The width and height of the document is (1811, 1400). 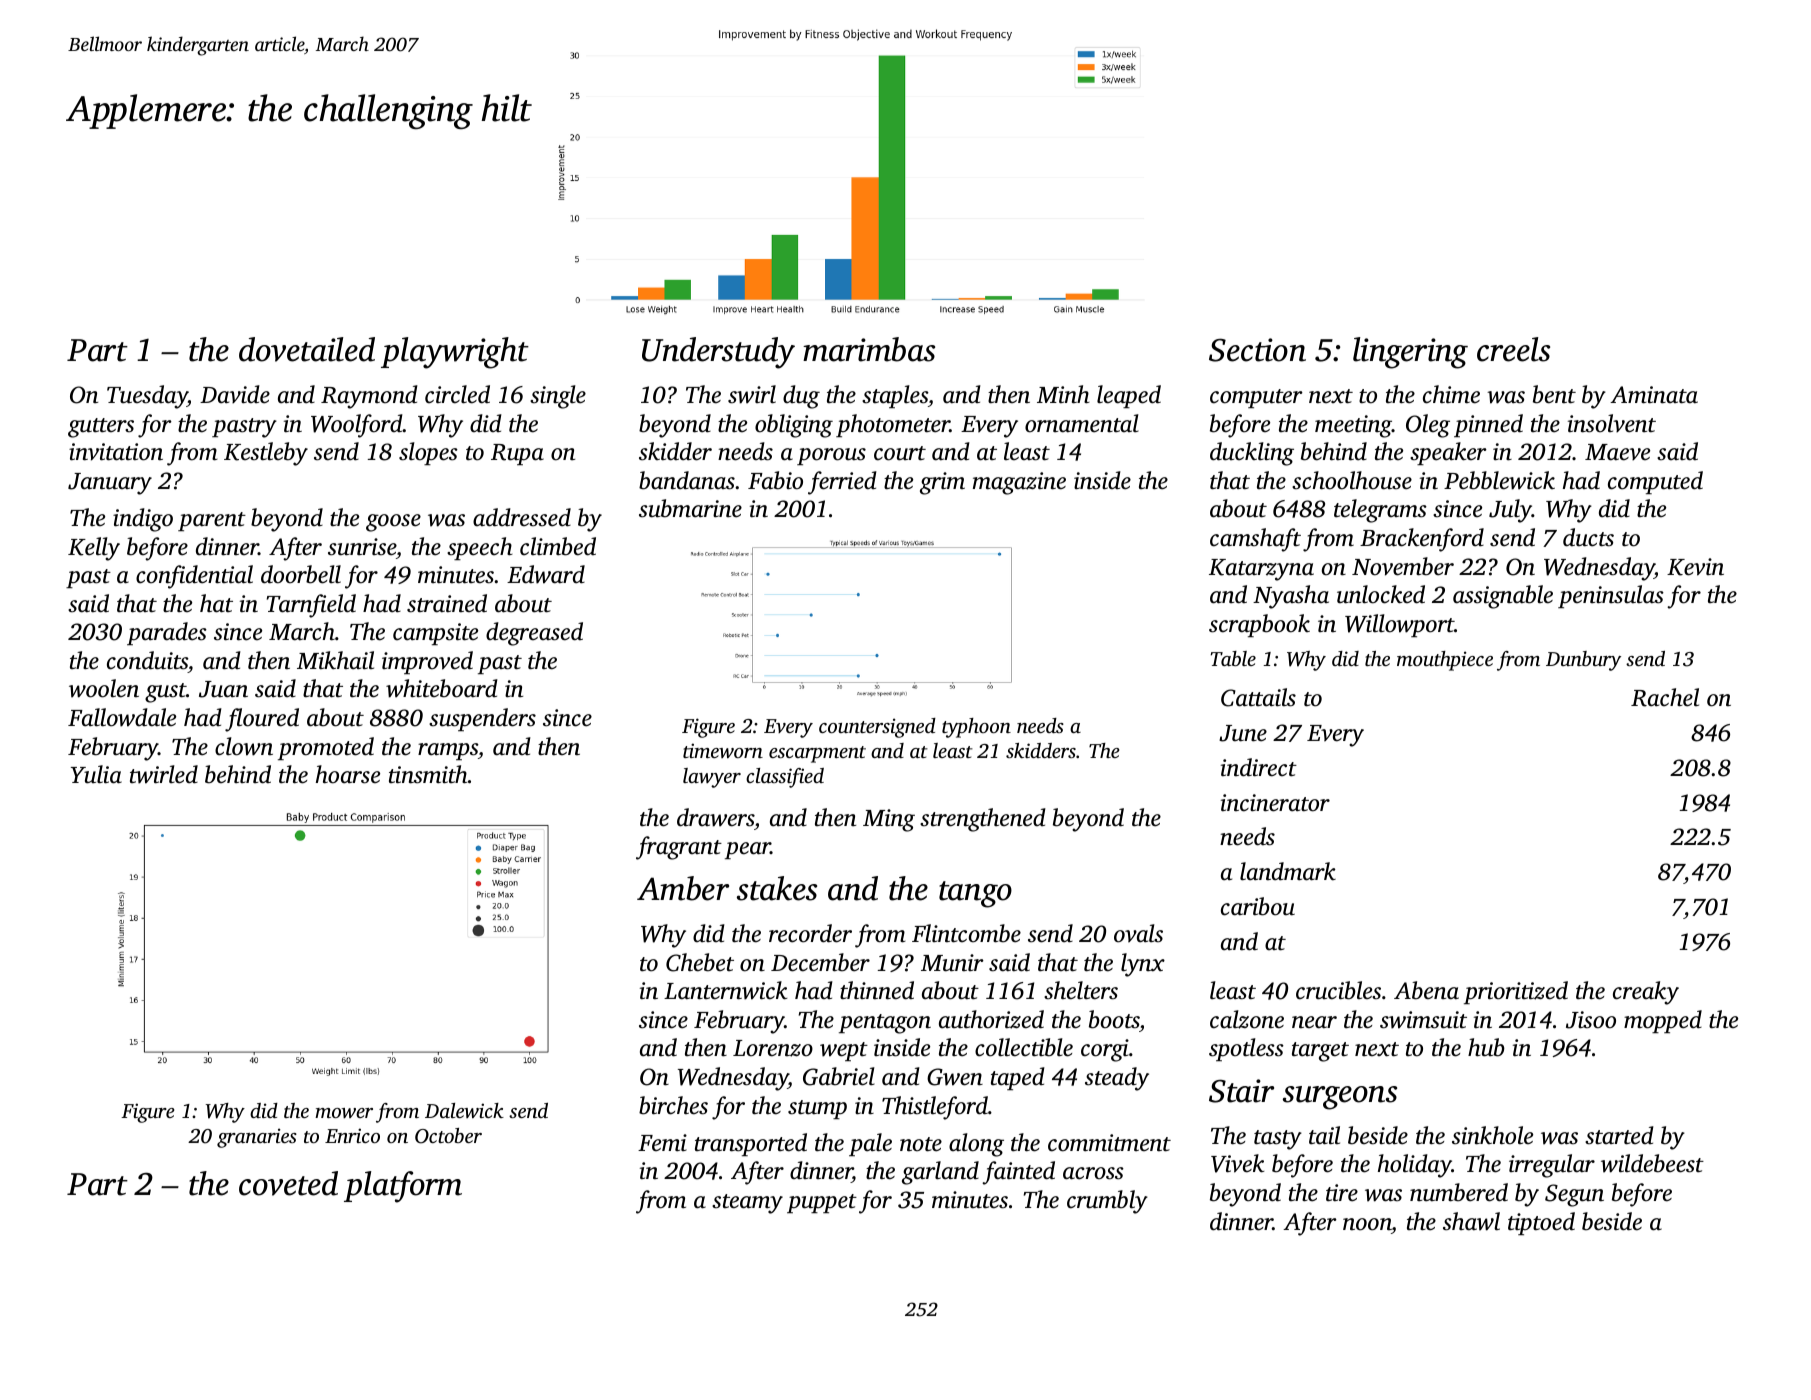 I want to click on pentagon, so click(x=885, y=1024).
